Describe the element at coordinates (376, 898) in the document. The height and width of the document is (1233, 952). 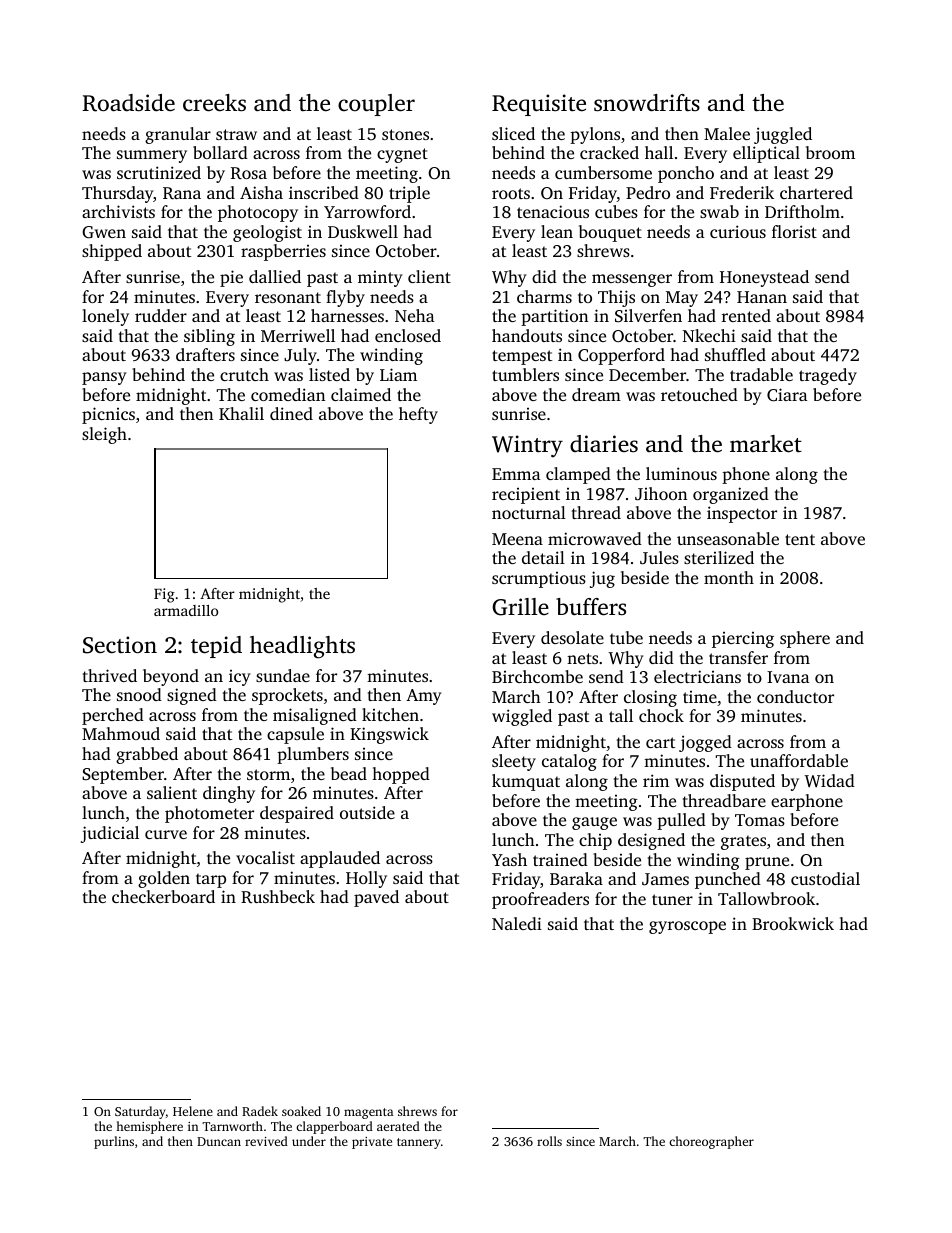
I see `paved` at that location.
